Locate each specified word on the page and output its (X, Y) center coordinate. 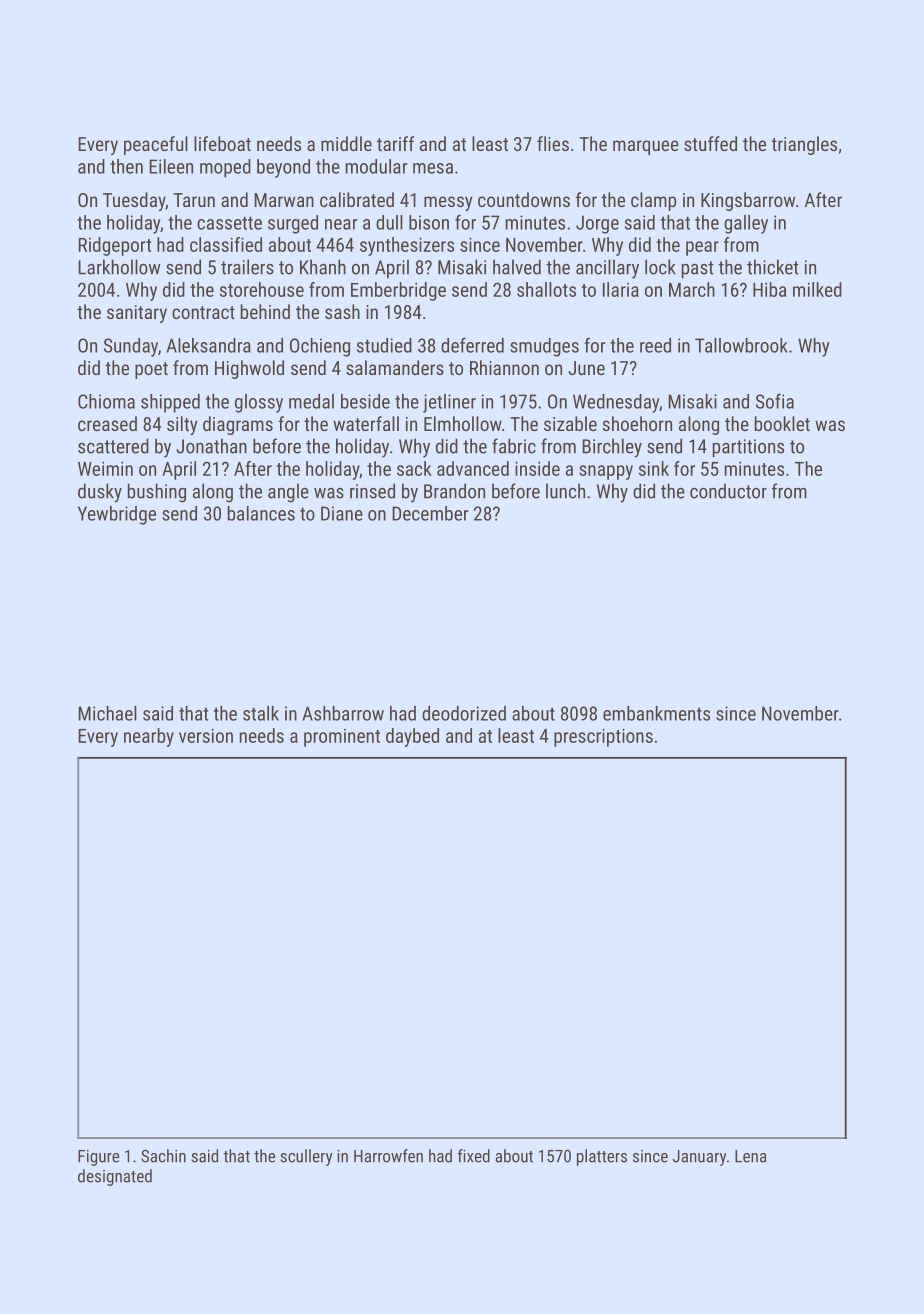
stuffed (710, 143)
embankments (656, 713)
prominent (342, 738)
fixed (474, 1156)
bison (429, 222)
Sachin (163, 1156)
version (206, 736)
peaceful (156, 145)
